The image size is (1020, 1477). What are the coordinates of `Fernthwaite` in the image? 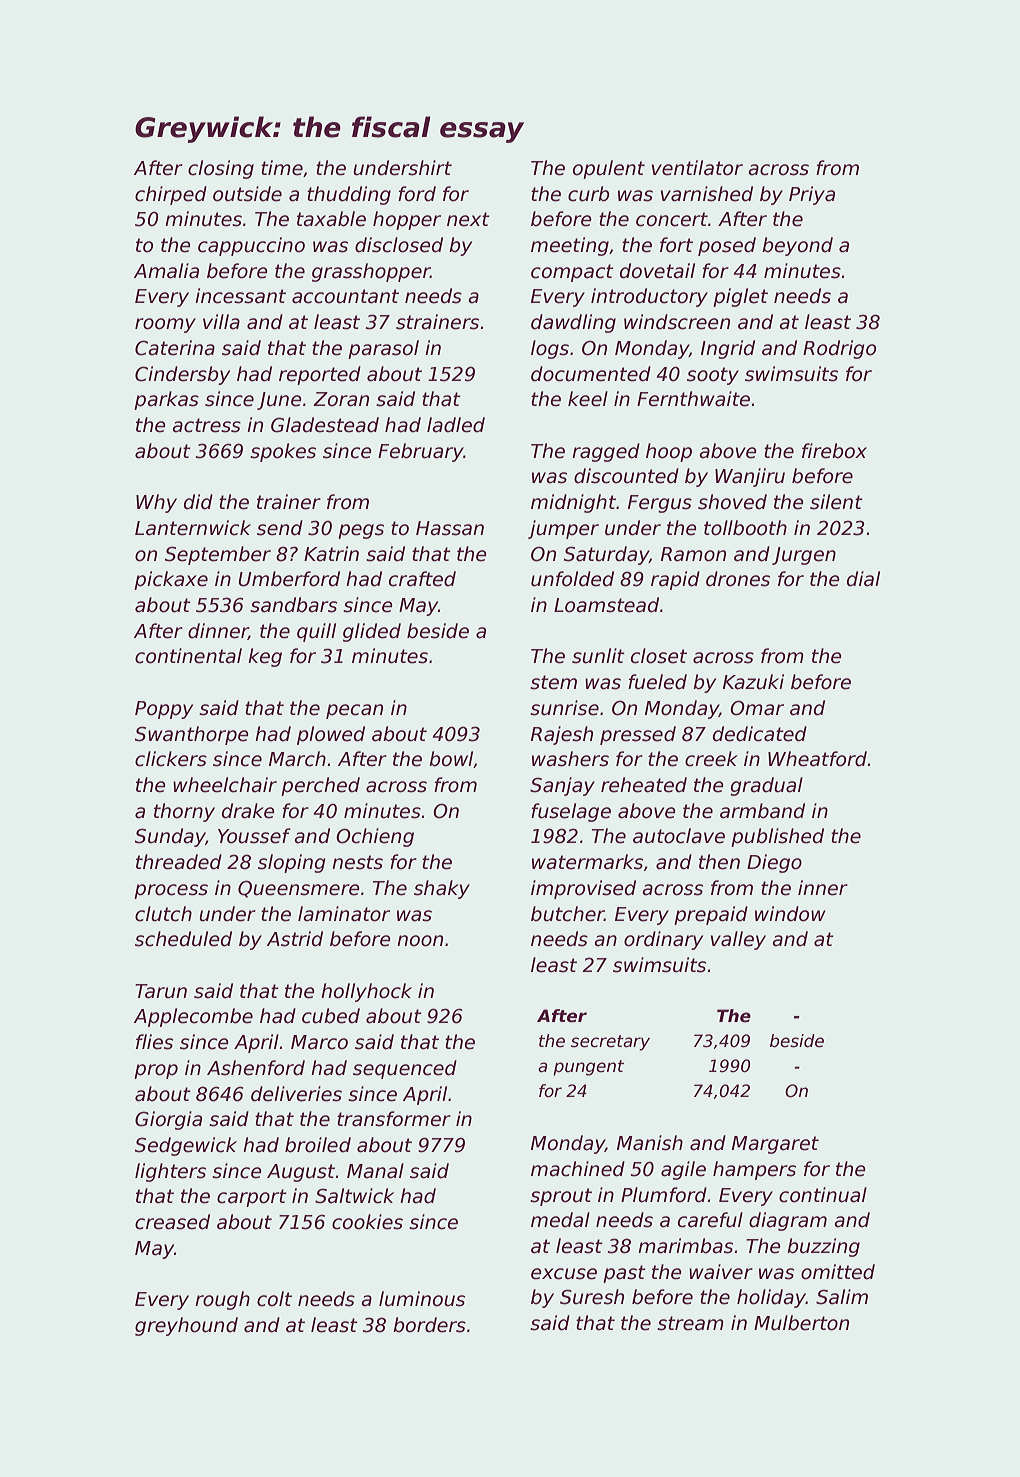 It's located at (693, 399).
